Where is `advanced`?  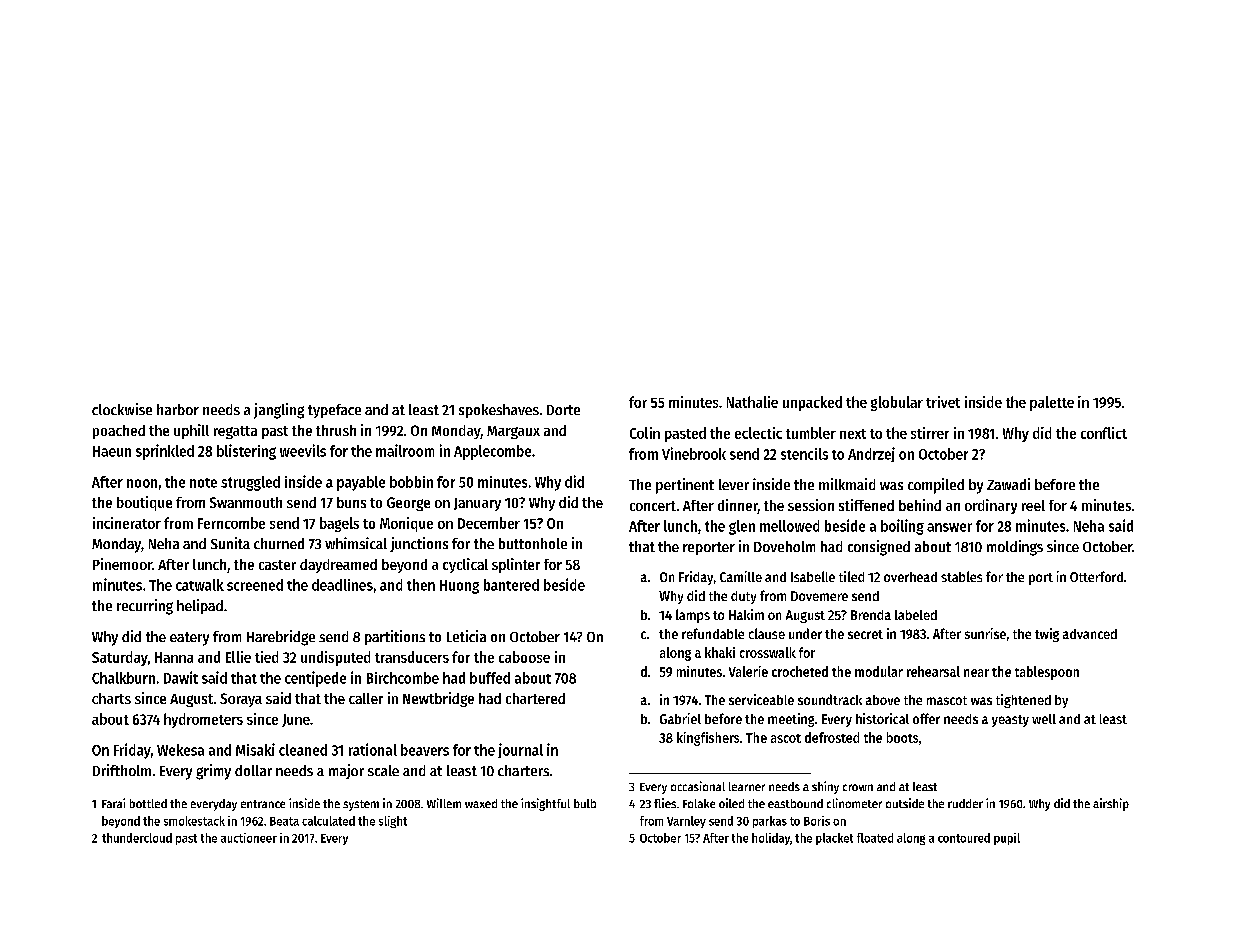
advanced is located at coordinates (1090, 634).
